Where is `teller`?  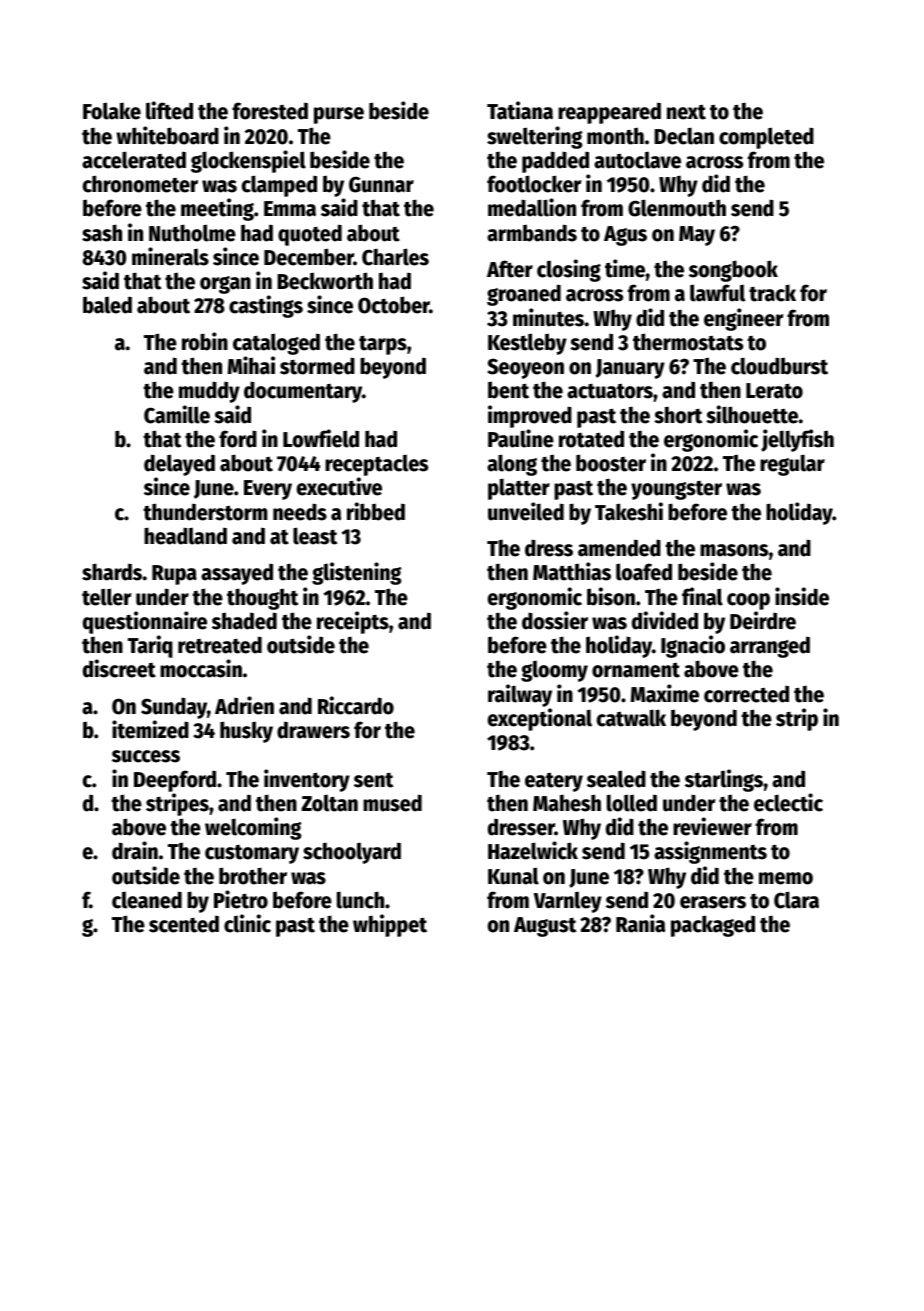
teller is located at coordinates (106, 597).
